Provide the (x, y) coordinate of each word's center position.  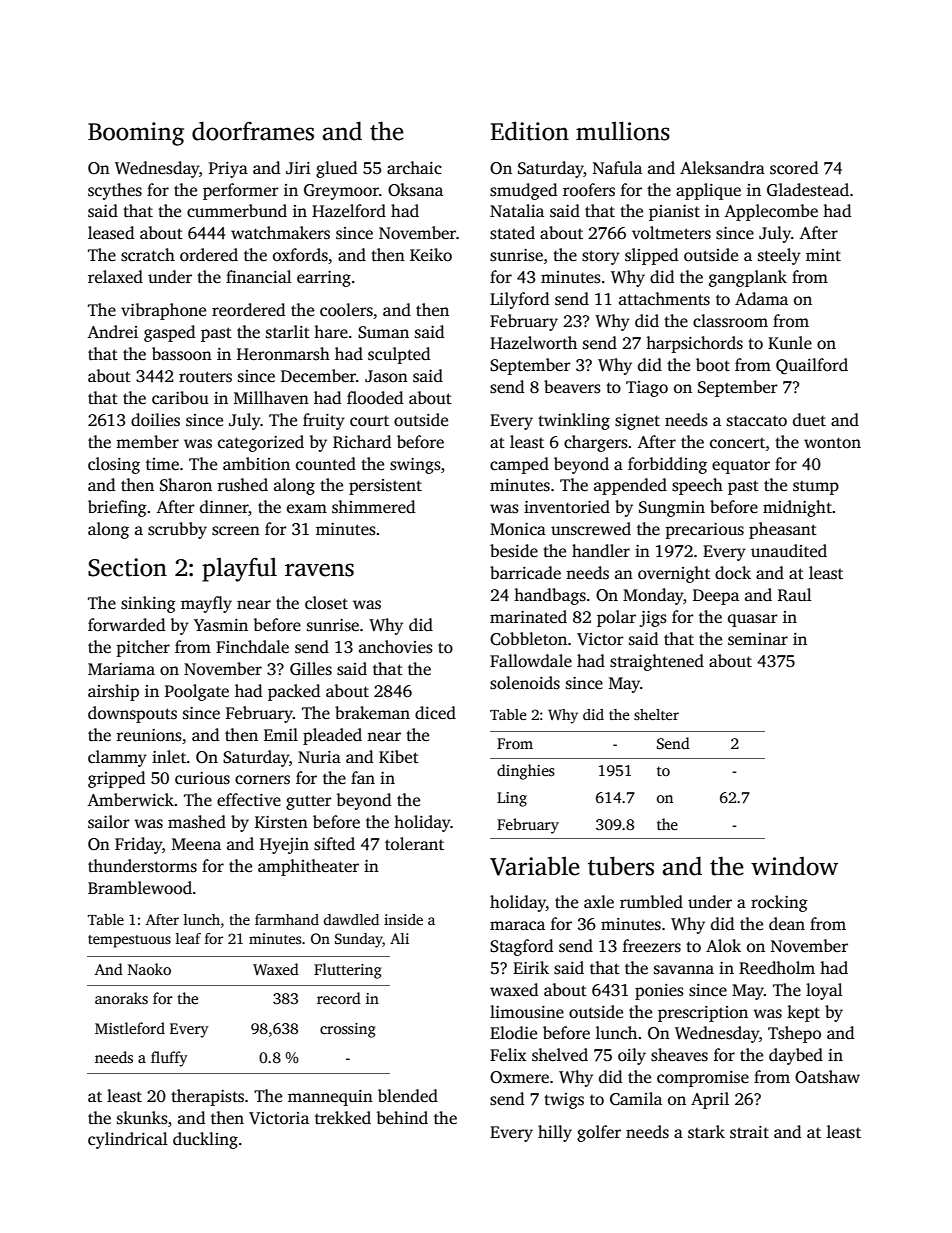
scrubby (177, 530)
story (601, 257)
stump (816, 488)
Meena (196, 844)
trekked (343, 1118)
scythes (115, 191)
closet (326, 603)
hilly (555, 1133)
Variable (535, 866)
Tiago (647, 389)
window (794, 866)
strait (749, 1132)
